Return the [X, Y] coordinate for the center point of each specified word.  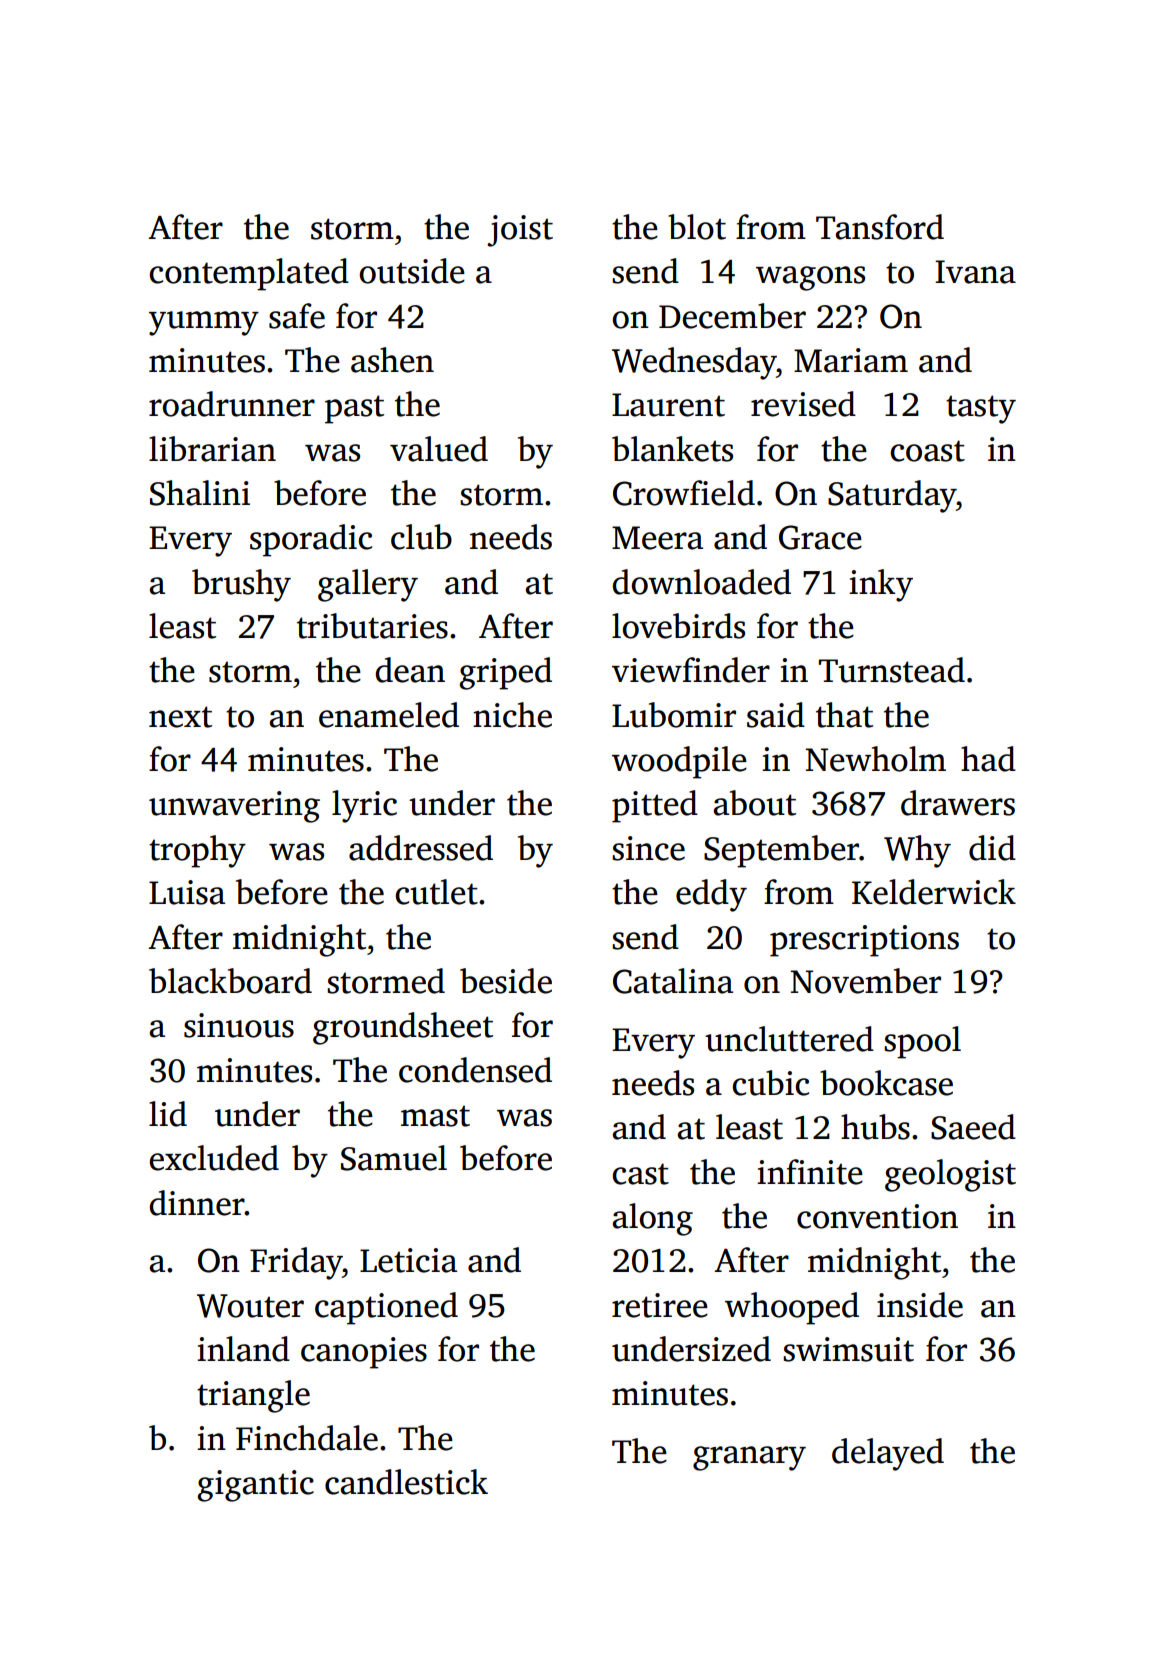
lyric [364, 806]
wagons [810, 278]
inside [920, 1305]
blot [697, 227]
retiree [660, 1305]
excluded [214, 1158]
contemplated [249, 274]
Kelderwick [934, 892]
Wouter [250, 1306]
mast [435, 1116]
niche [512, 715]
